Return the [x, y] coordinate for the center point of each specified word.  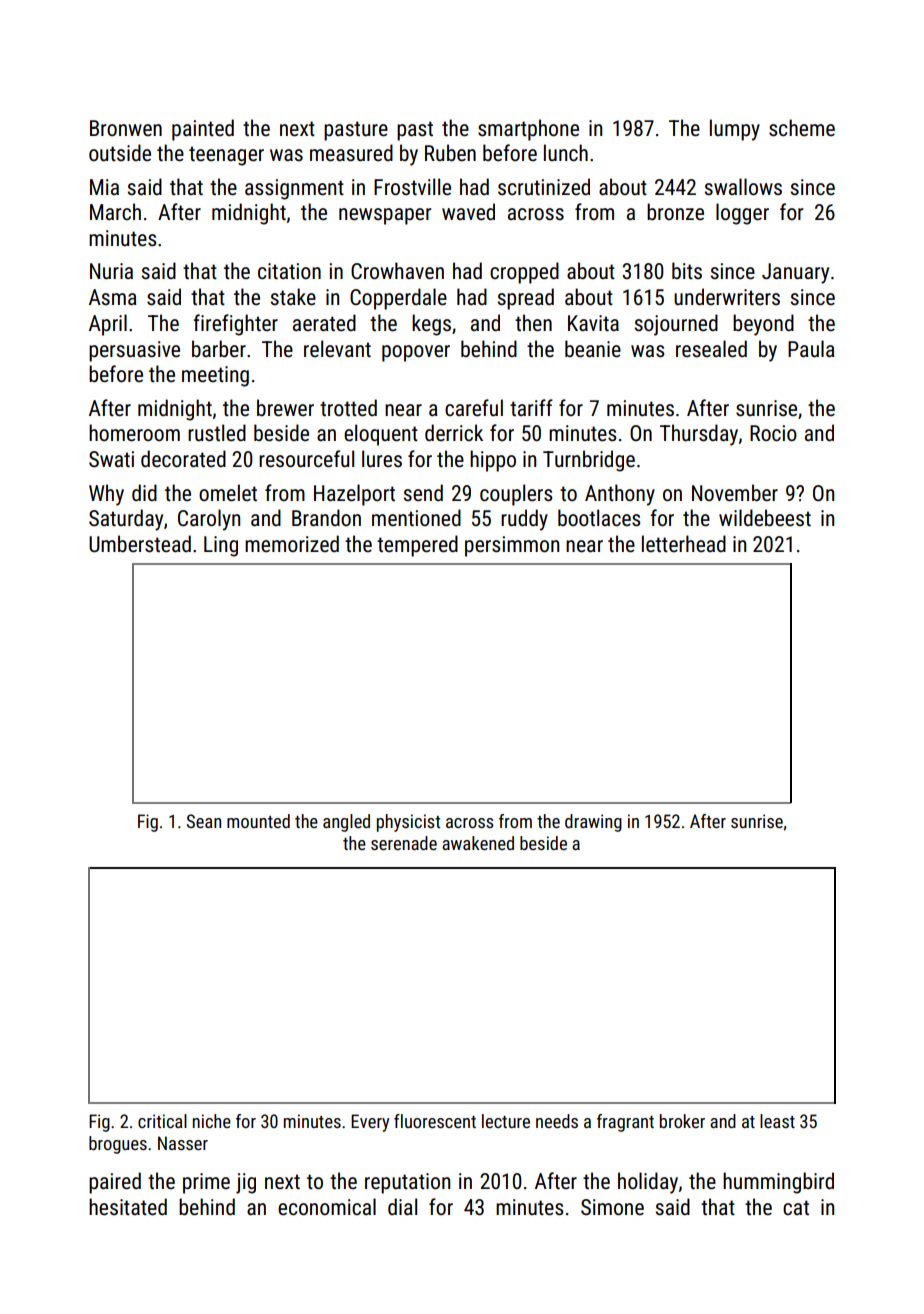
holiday [648, 1183]
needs [557, 1121]
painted [203, 130]
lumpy [735, 130]
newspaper [385, 216]
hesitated [128, 1207]
